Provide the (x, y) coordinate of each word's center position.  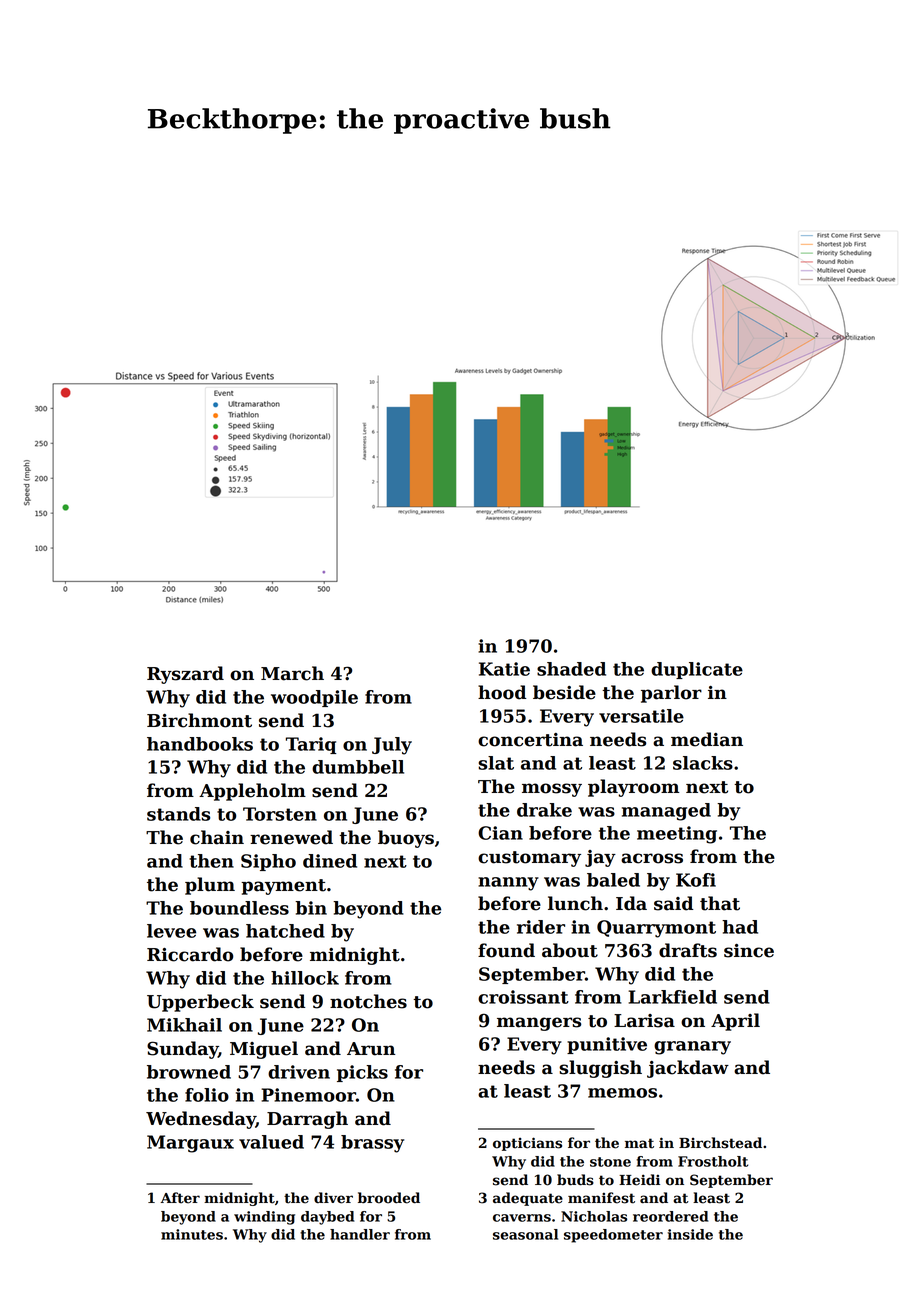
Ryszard (185, 675)
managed (666, 812)
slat (496, 763)
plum (210, 886)
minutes (192, 1234)
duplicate (697, 670)
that (720, 903)
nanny (508, 884)
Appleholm (252, 792)
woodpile (314, 698)
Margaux (190, 1144)
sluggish (600, 1069)
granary (692, 1048)
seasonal (525, 1234)
